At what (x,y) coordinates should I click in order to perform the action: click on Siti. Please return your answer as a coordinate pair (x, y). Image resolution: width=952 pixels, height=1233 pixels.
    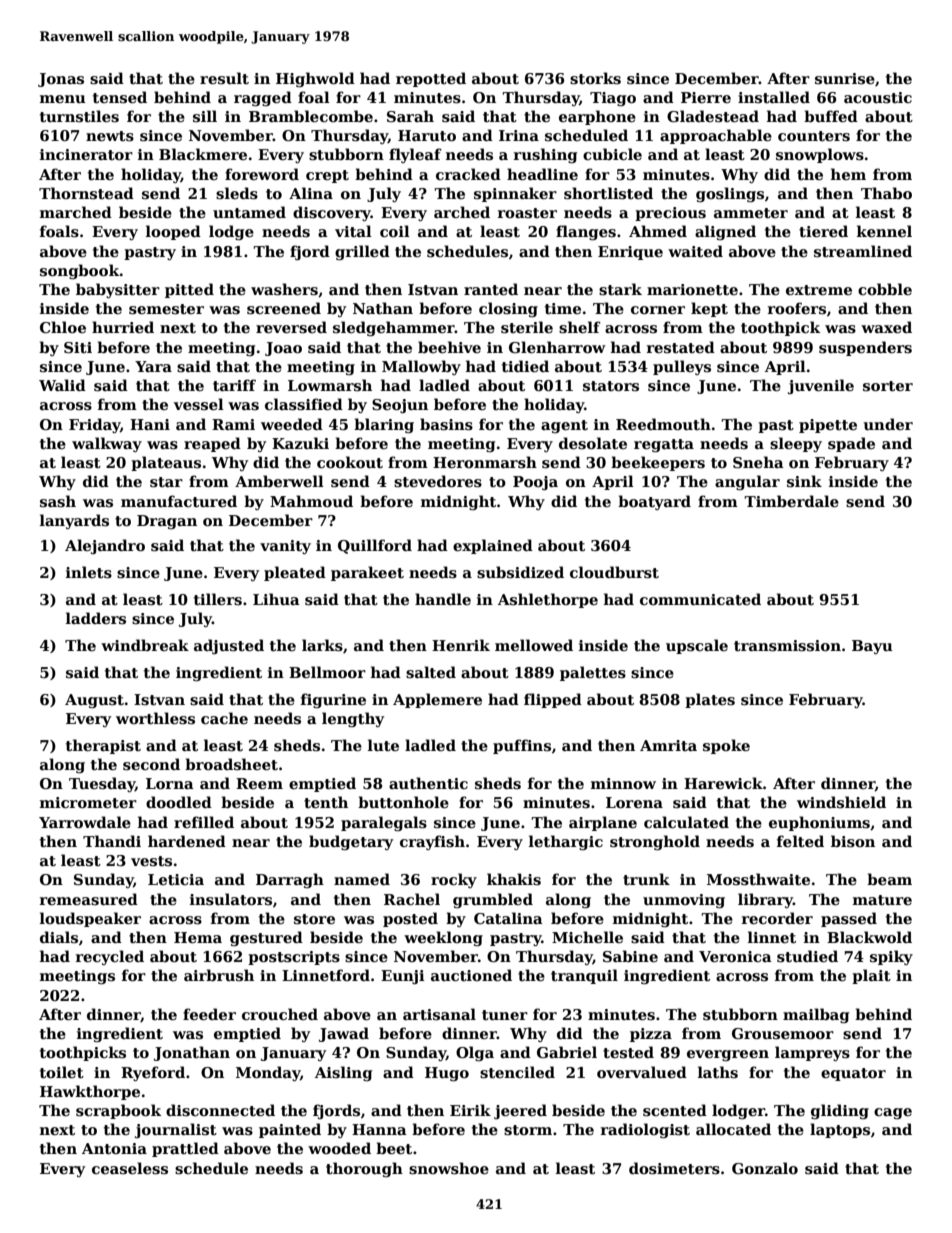
    Looking at the image, I should click on (78, 347).
